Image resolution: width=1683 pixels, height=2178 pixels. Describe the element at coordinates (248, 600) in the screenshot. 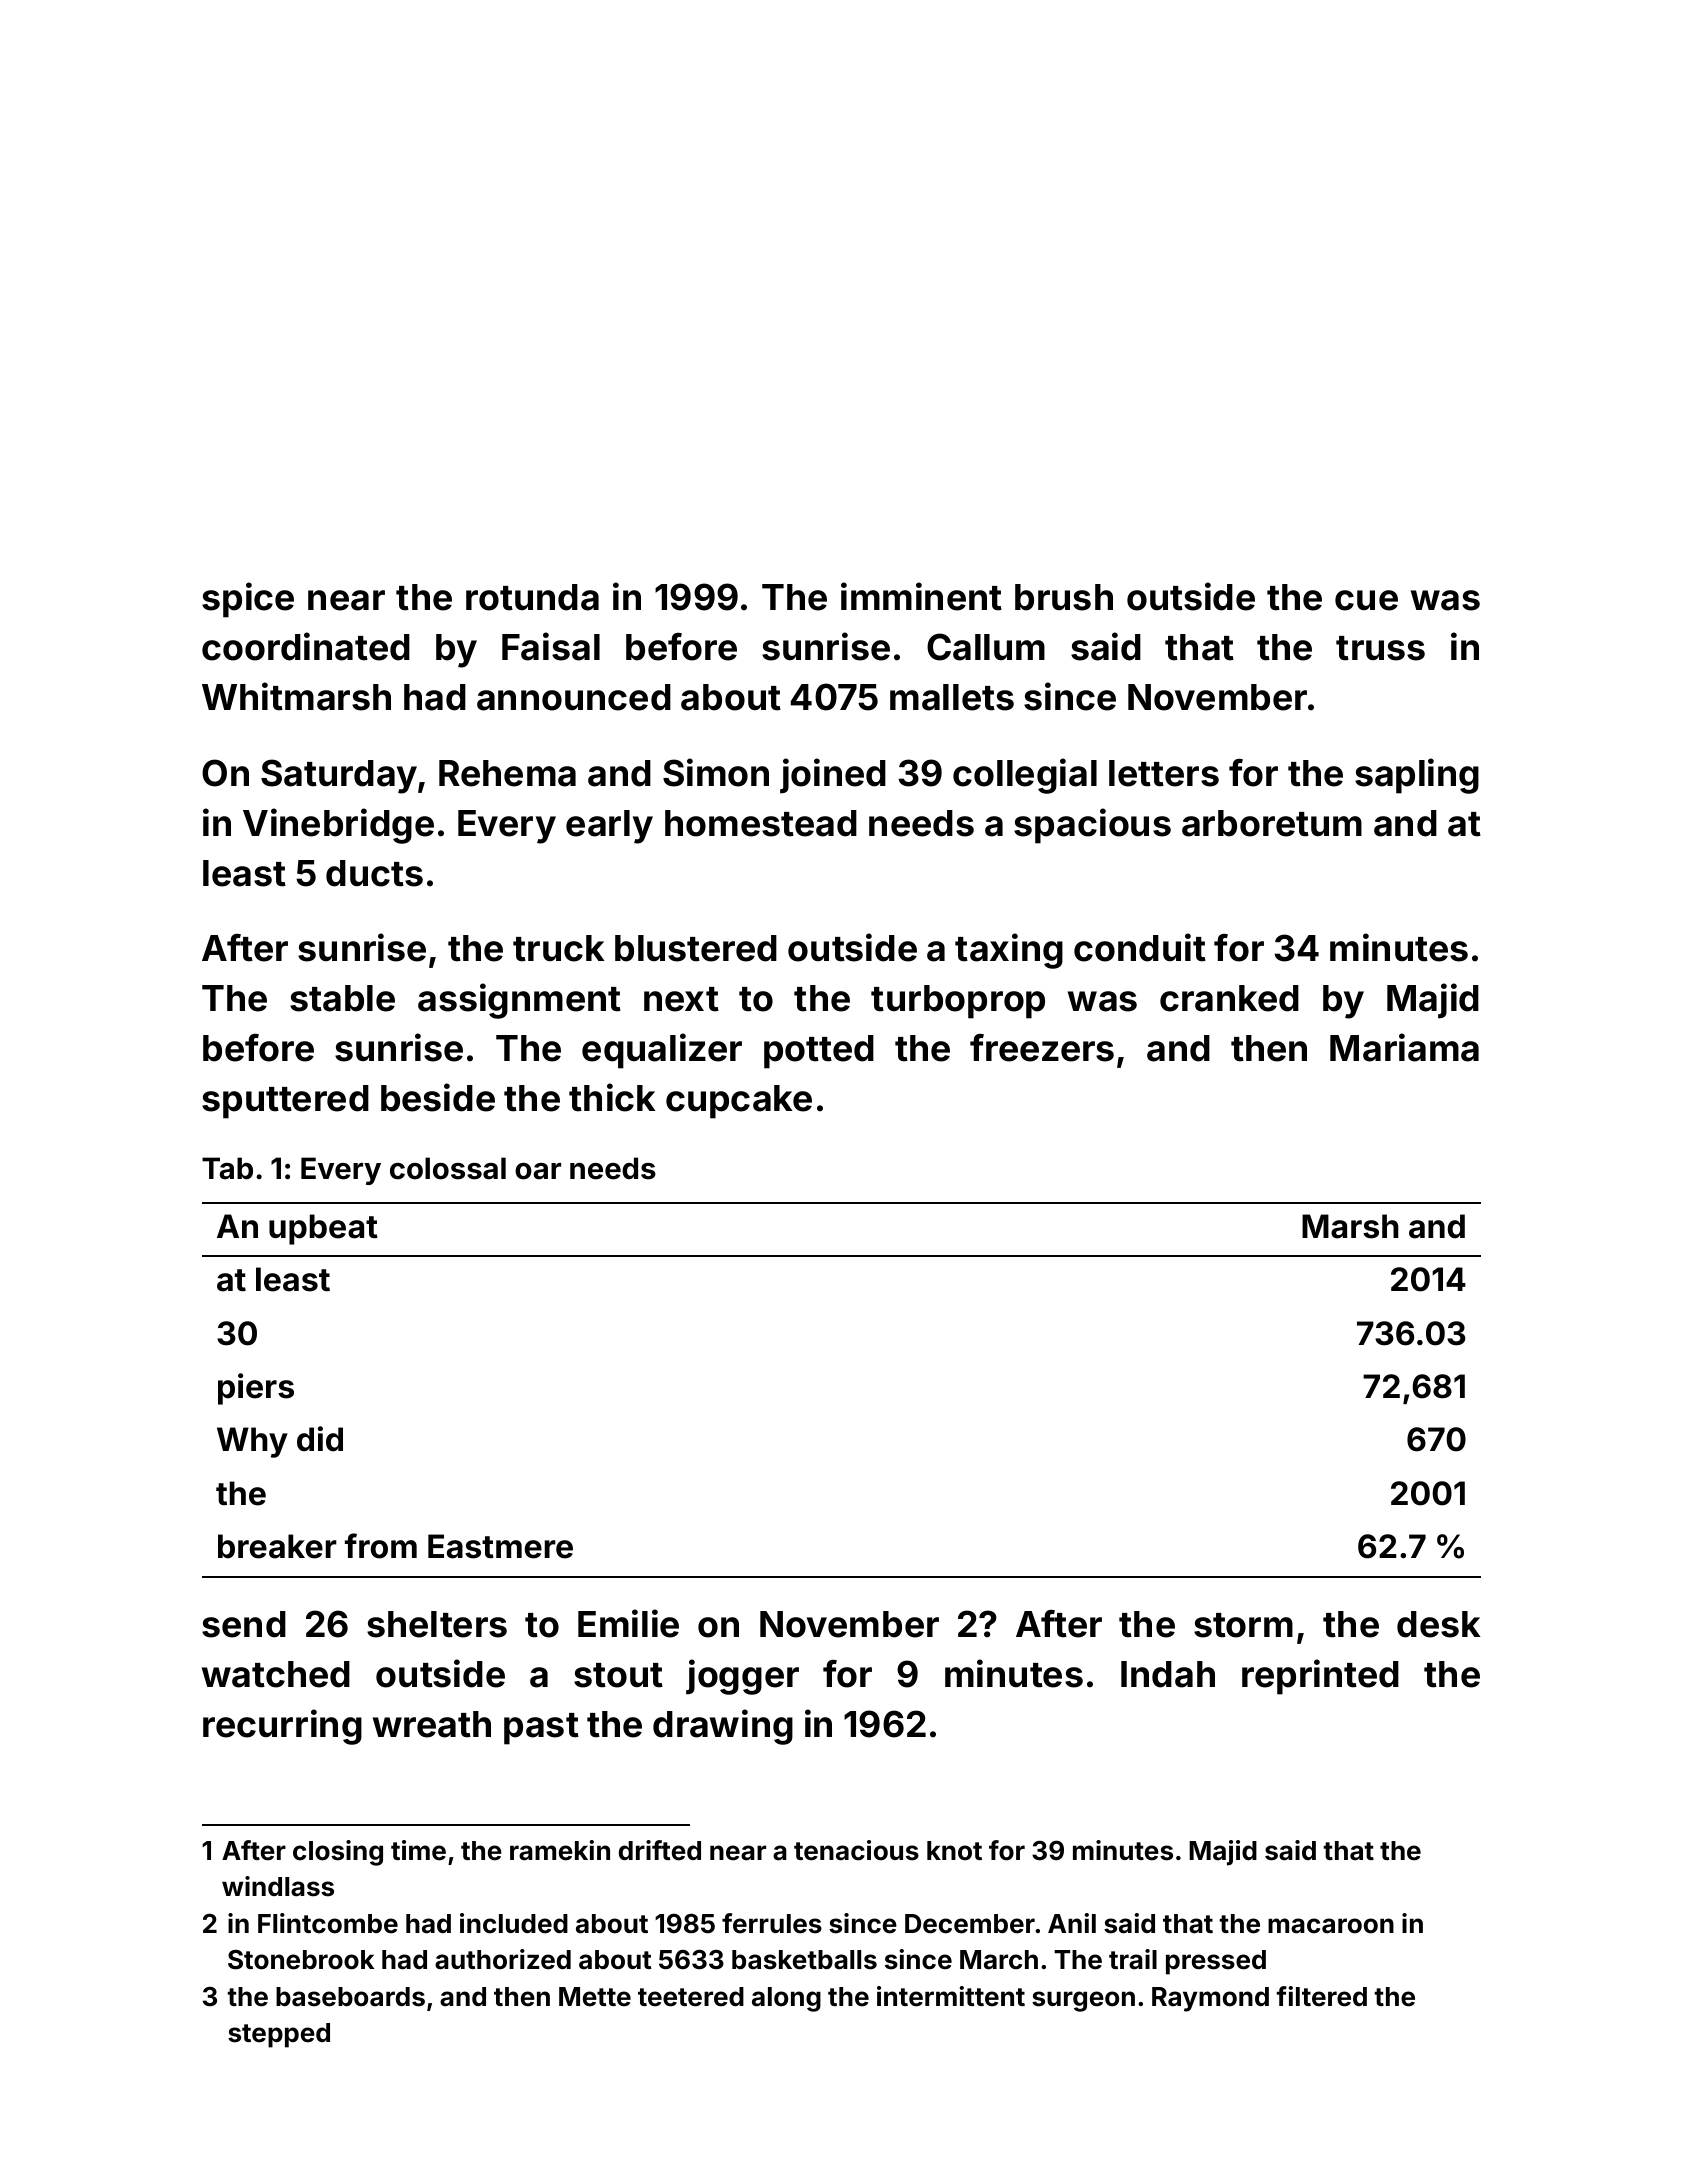

I see `spice` at that location.
